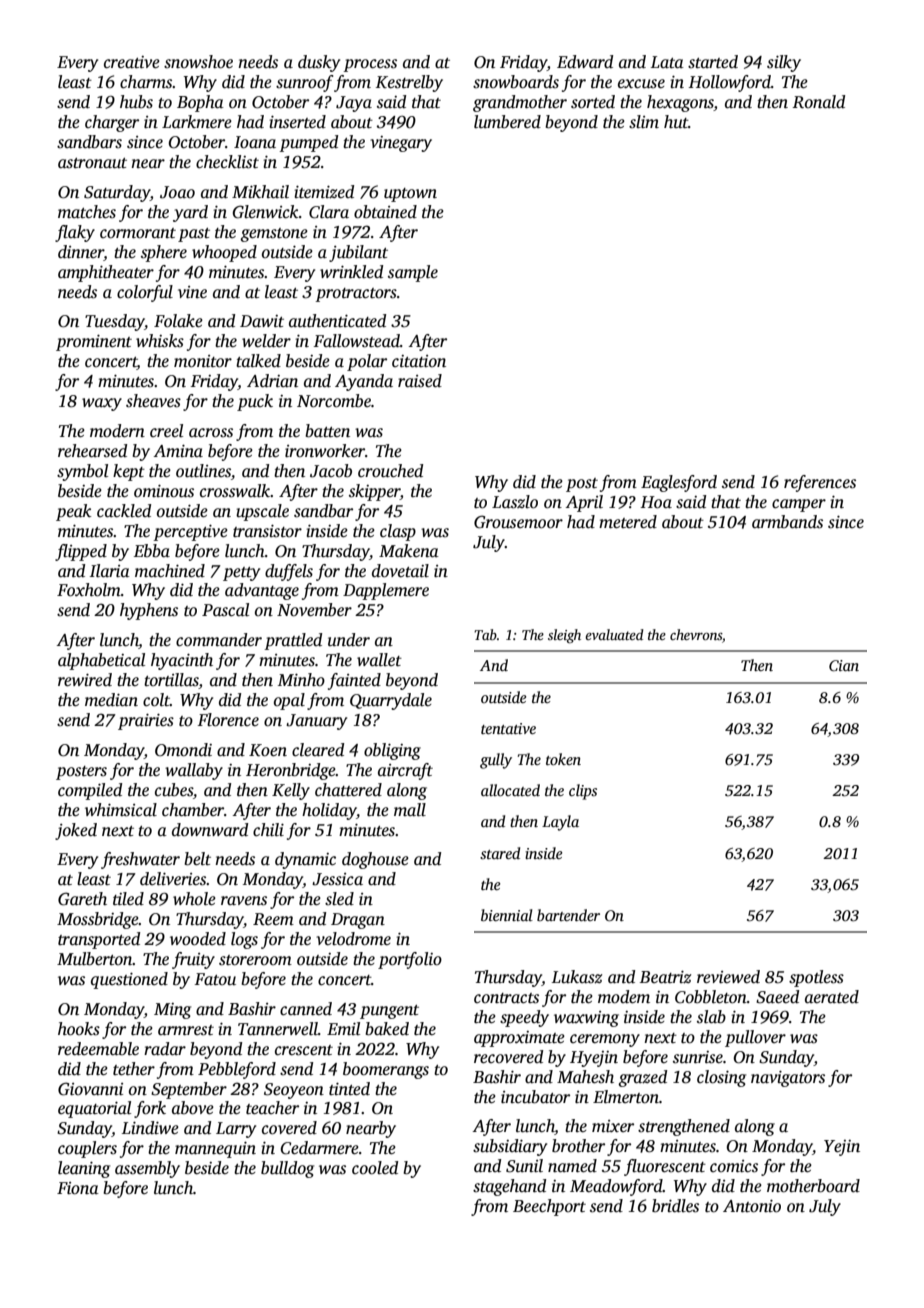  I want to click on clips, so click(583, 792).
